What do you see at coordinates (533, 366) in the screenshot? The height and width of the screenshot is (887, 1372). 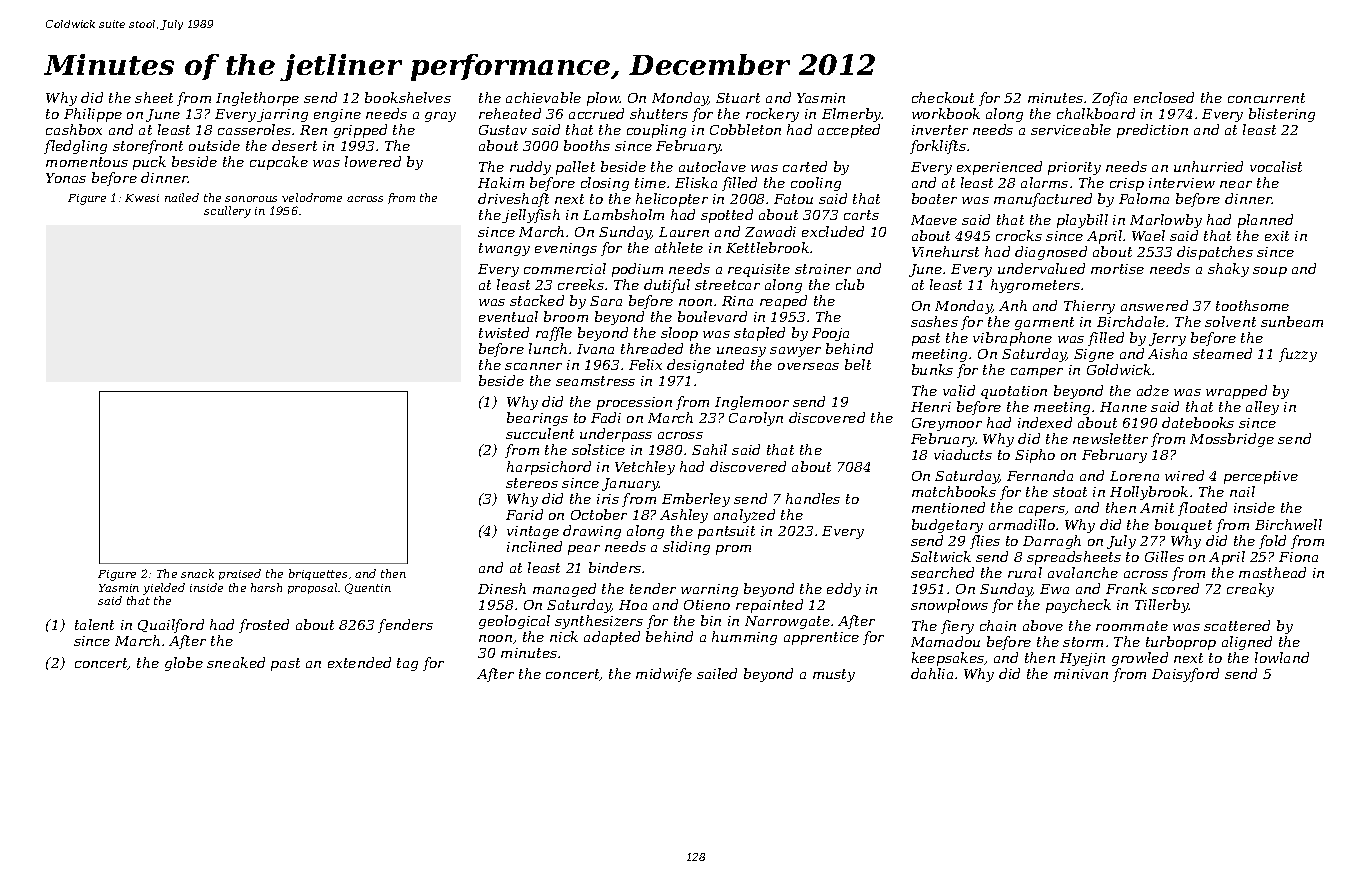 I see `scanner` at bounding box center [533, 366].
